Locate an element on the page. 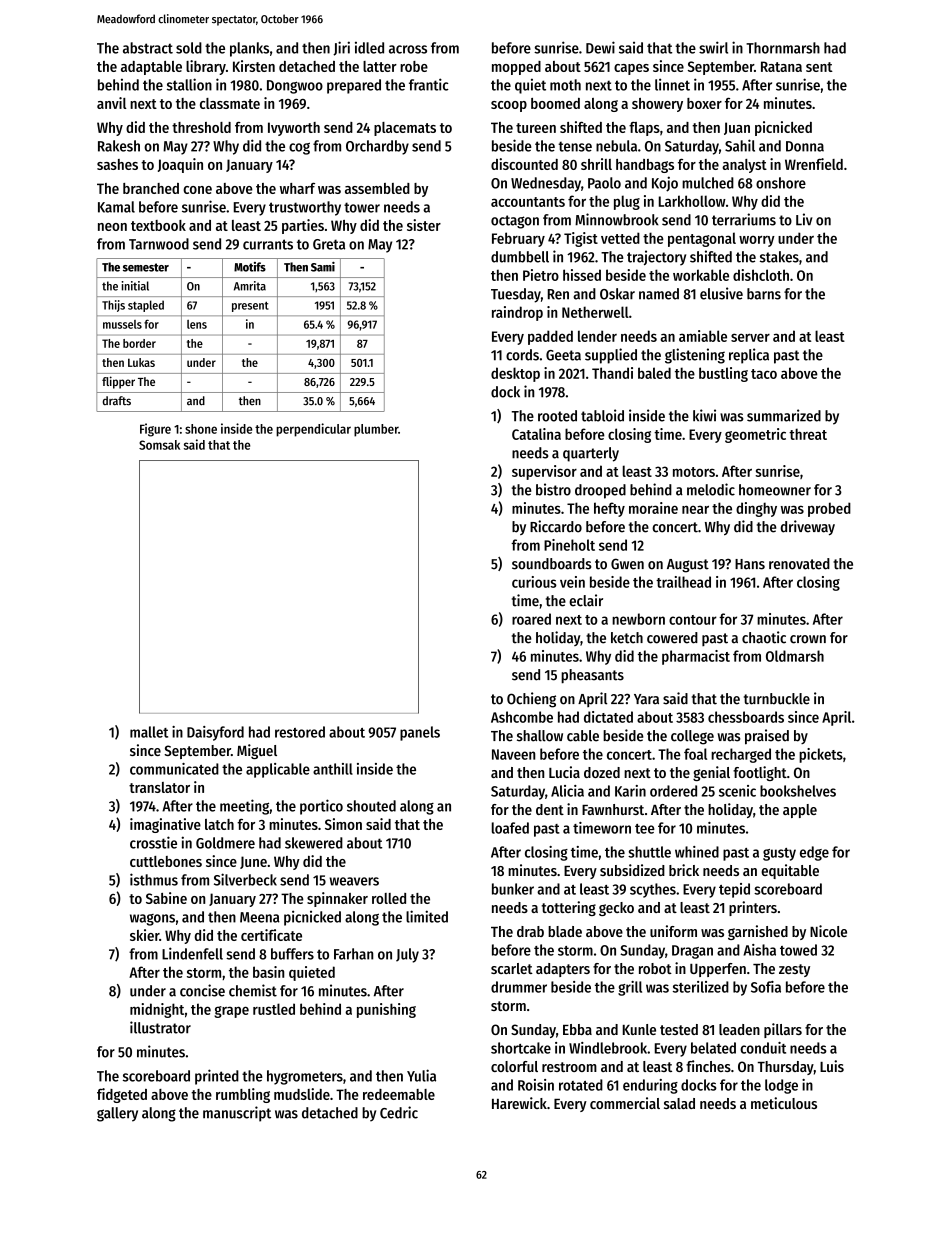 The width and height of the document is (952, 1233). manuscript is located at coordinates (237, 1114).
